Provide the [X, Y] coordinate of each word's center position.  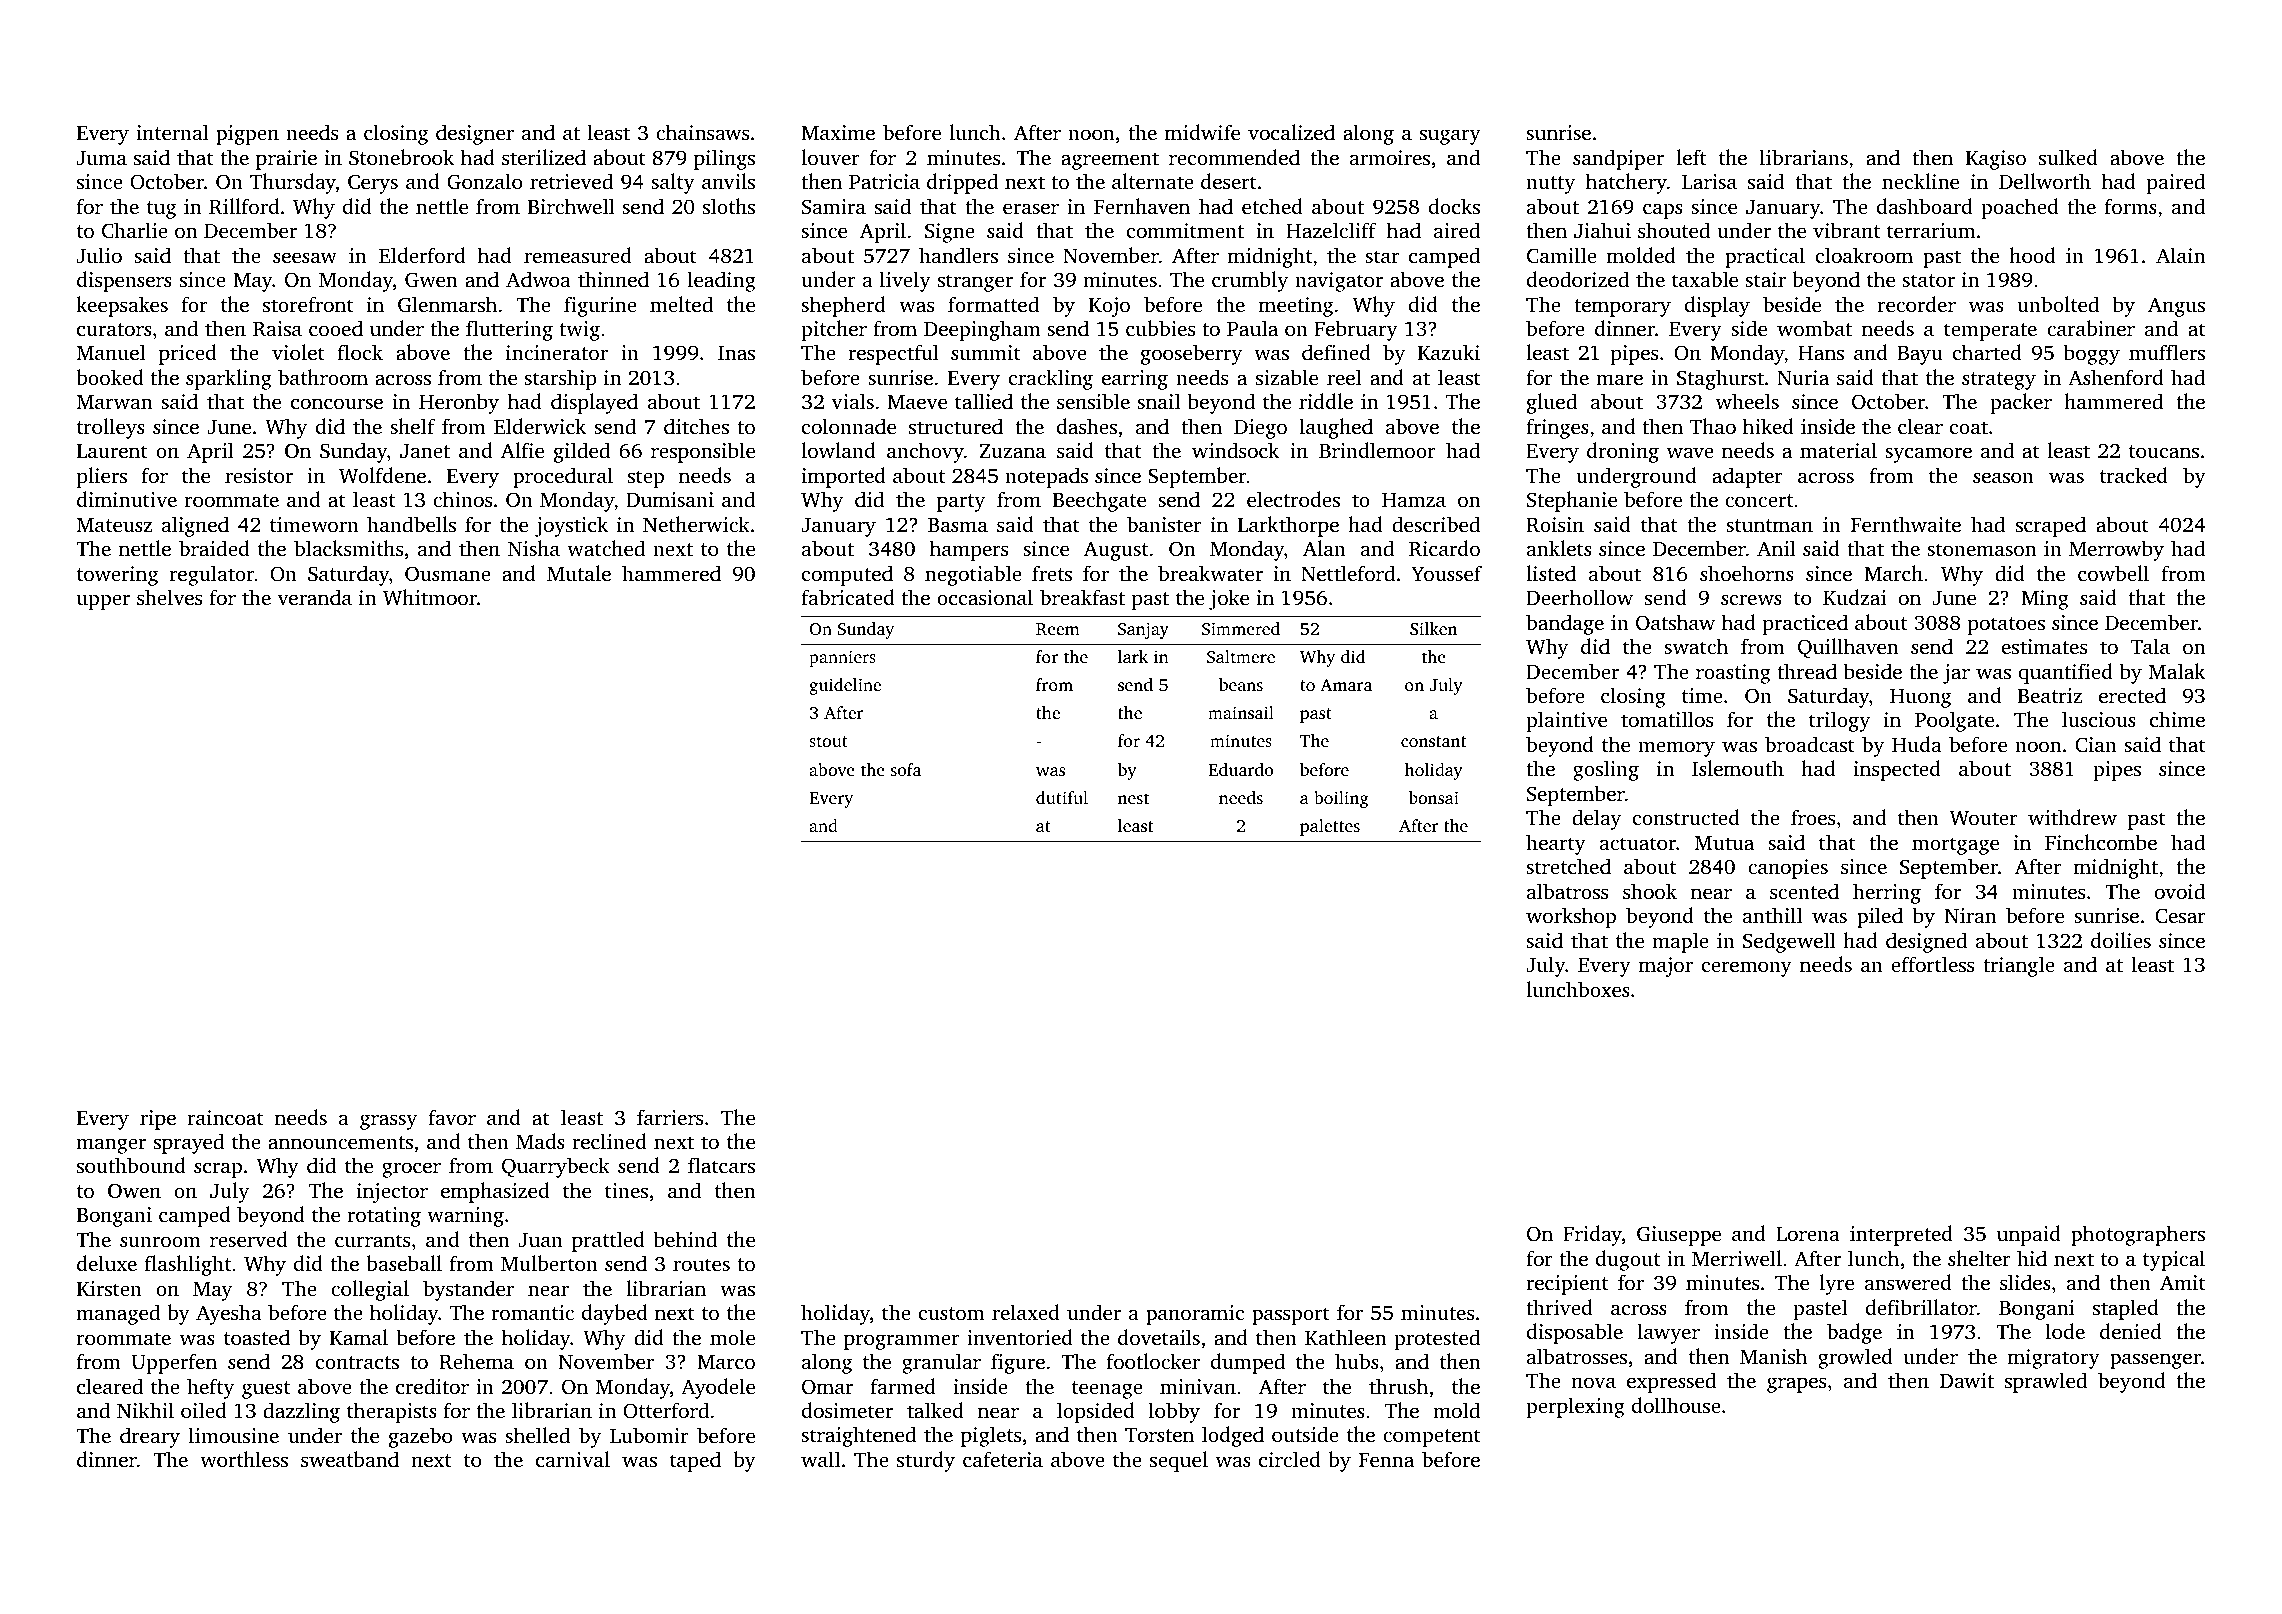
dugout [1628, 1260]
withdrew [2072, 817]
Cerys [373, 184]
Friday [1592, 1235]
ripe [158, 1120]
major [1666, 967]
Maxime [838, 132]
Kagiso [1996, 160]
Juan [541, 1240]
